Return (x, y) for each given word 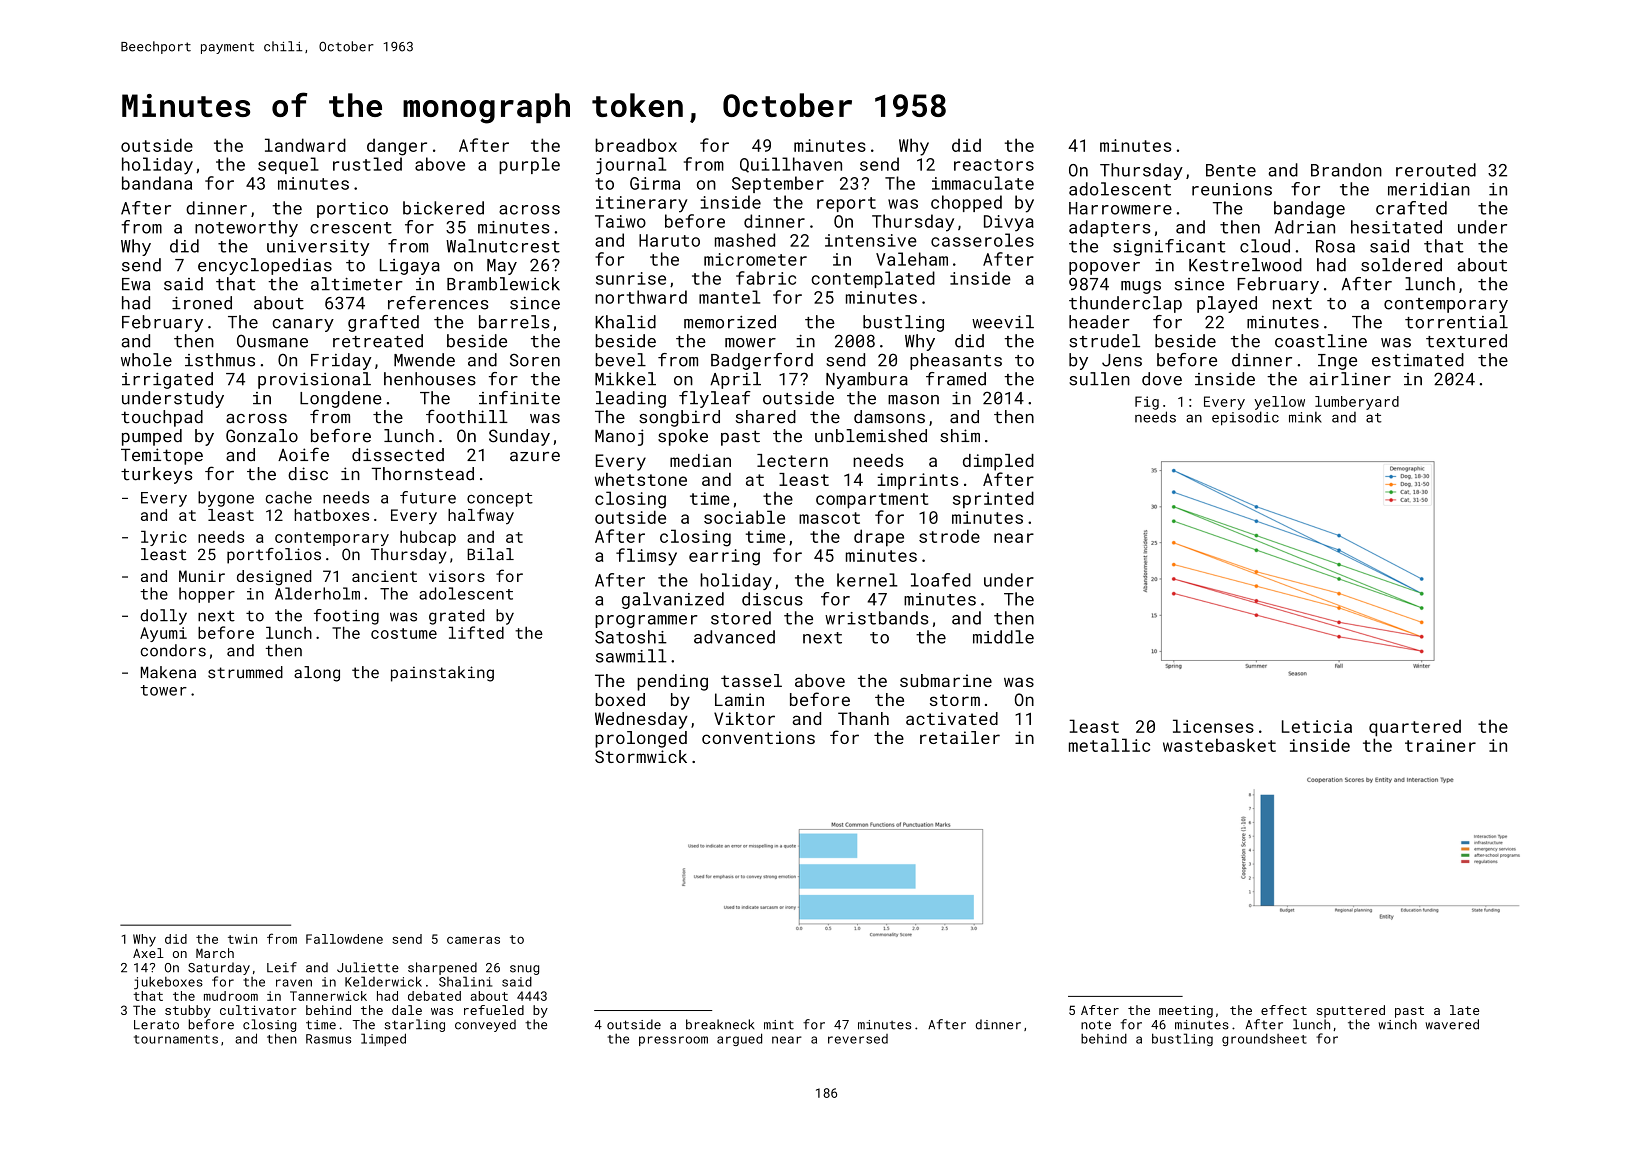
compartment (872, 501)
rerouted (1436, 170)
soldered (1401, 265)
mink (1305, 417)
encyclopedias (265, 266)
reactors (994, 165)
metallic (1109, 745)
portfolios (274, 556)
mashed (745, 240)
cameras (473, 940)
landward (305, 145)
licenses (1213, 726)
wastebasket (1219, 745)
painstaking (442, 674)
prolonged (641, 739)
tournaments (176, 1039)
